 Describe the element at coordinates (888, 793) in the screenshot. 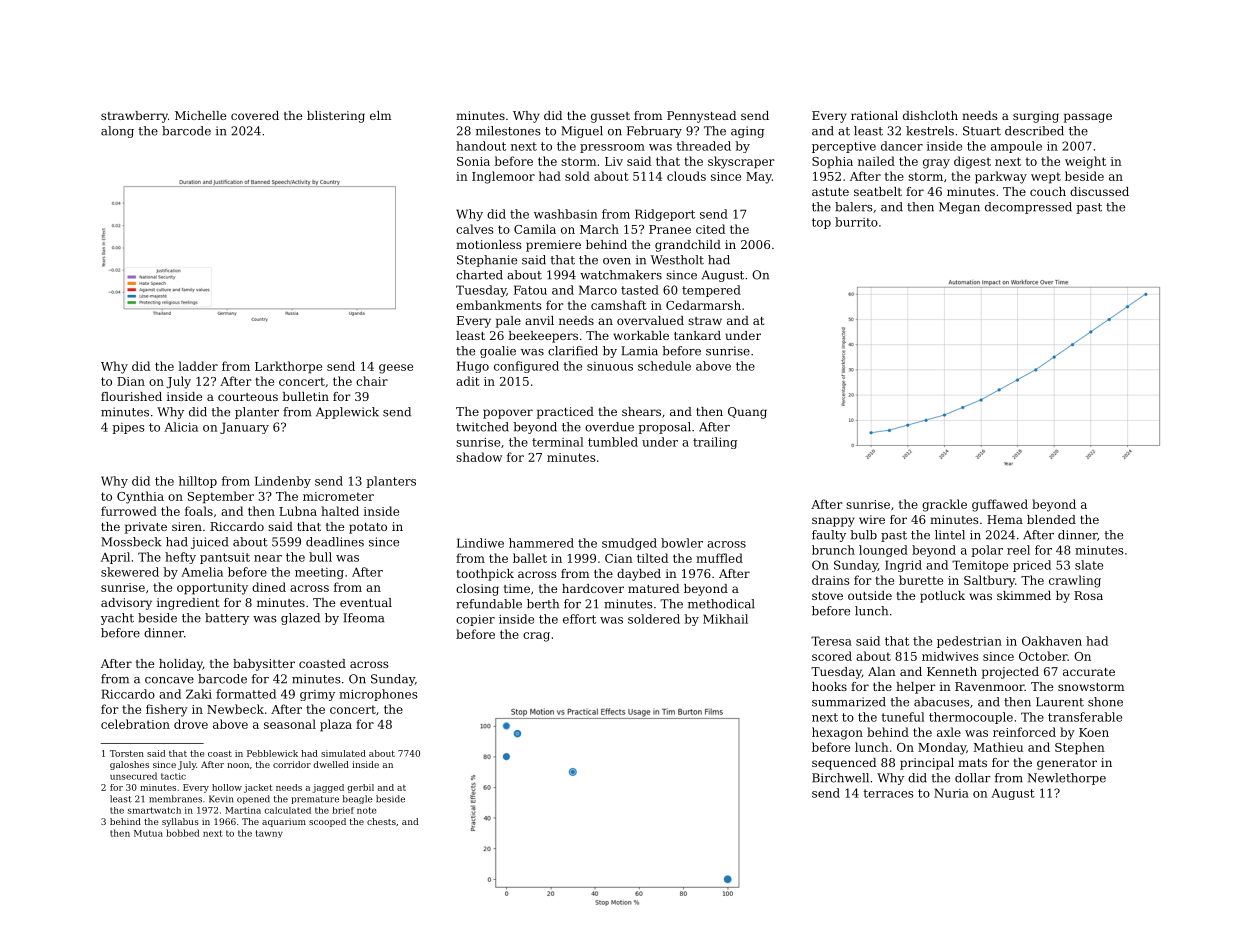

I see `terraces` at that location.
